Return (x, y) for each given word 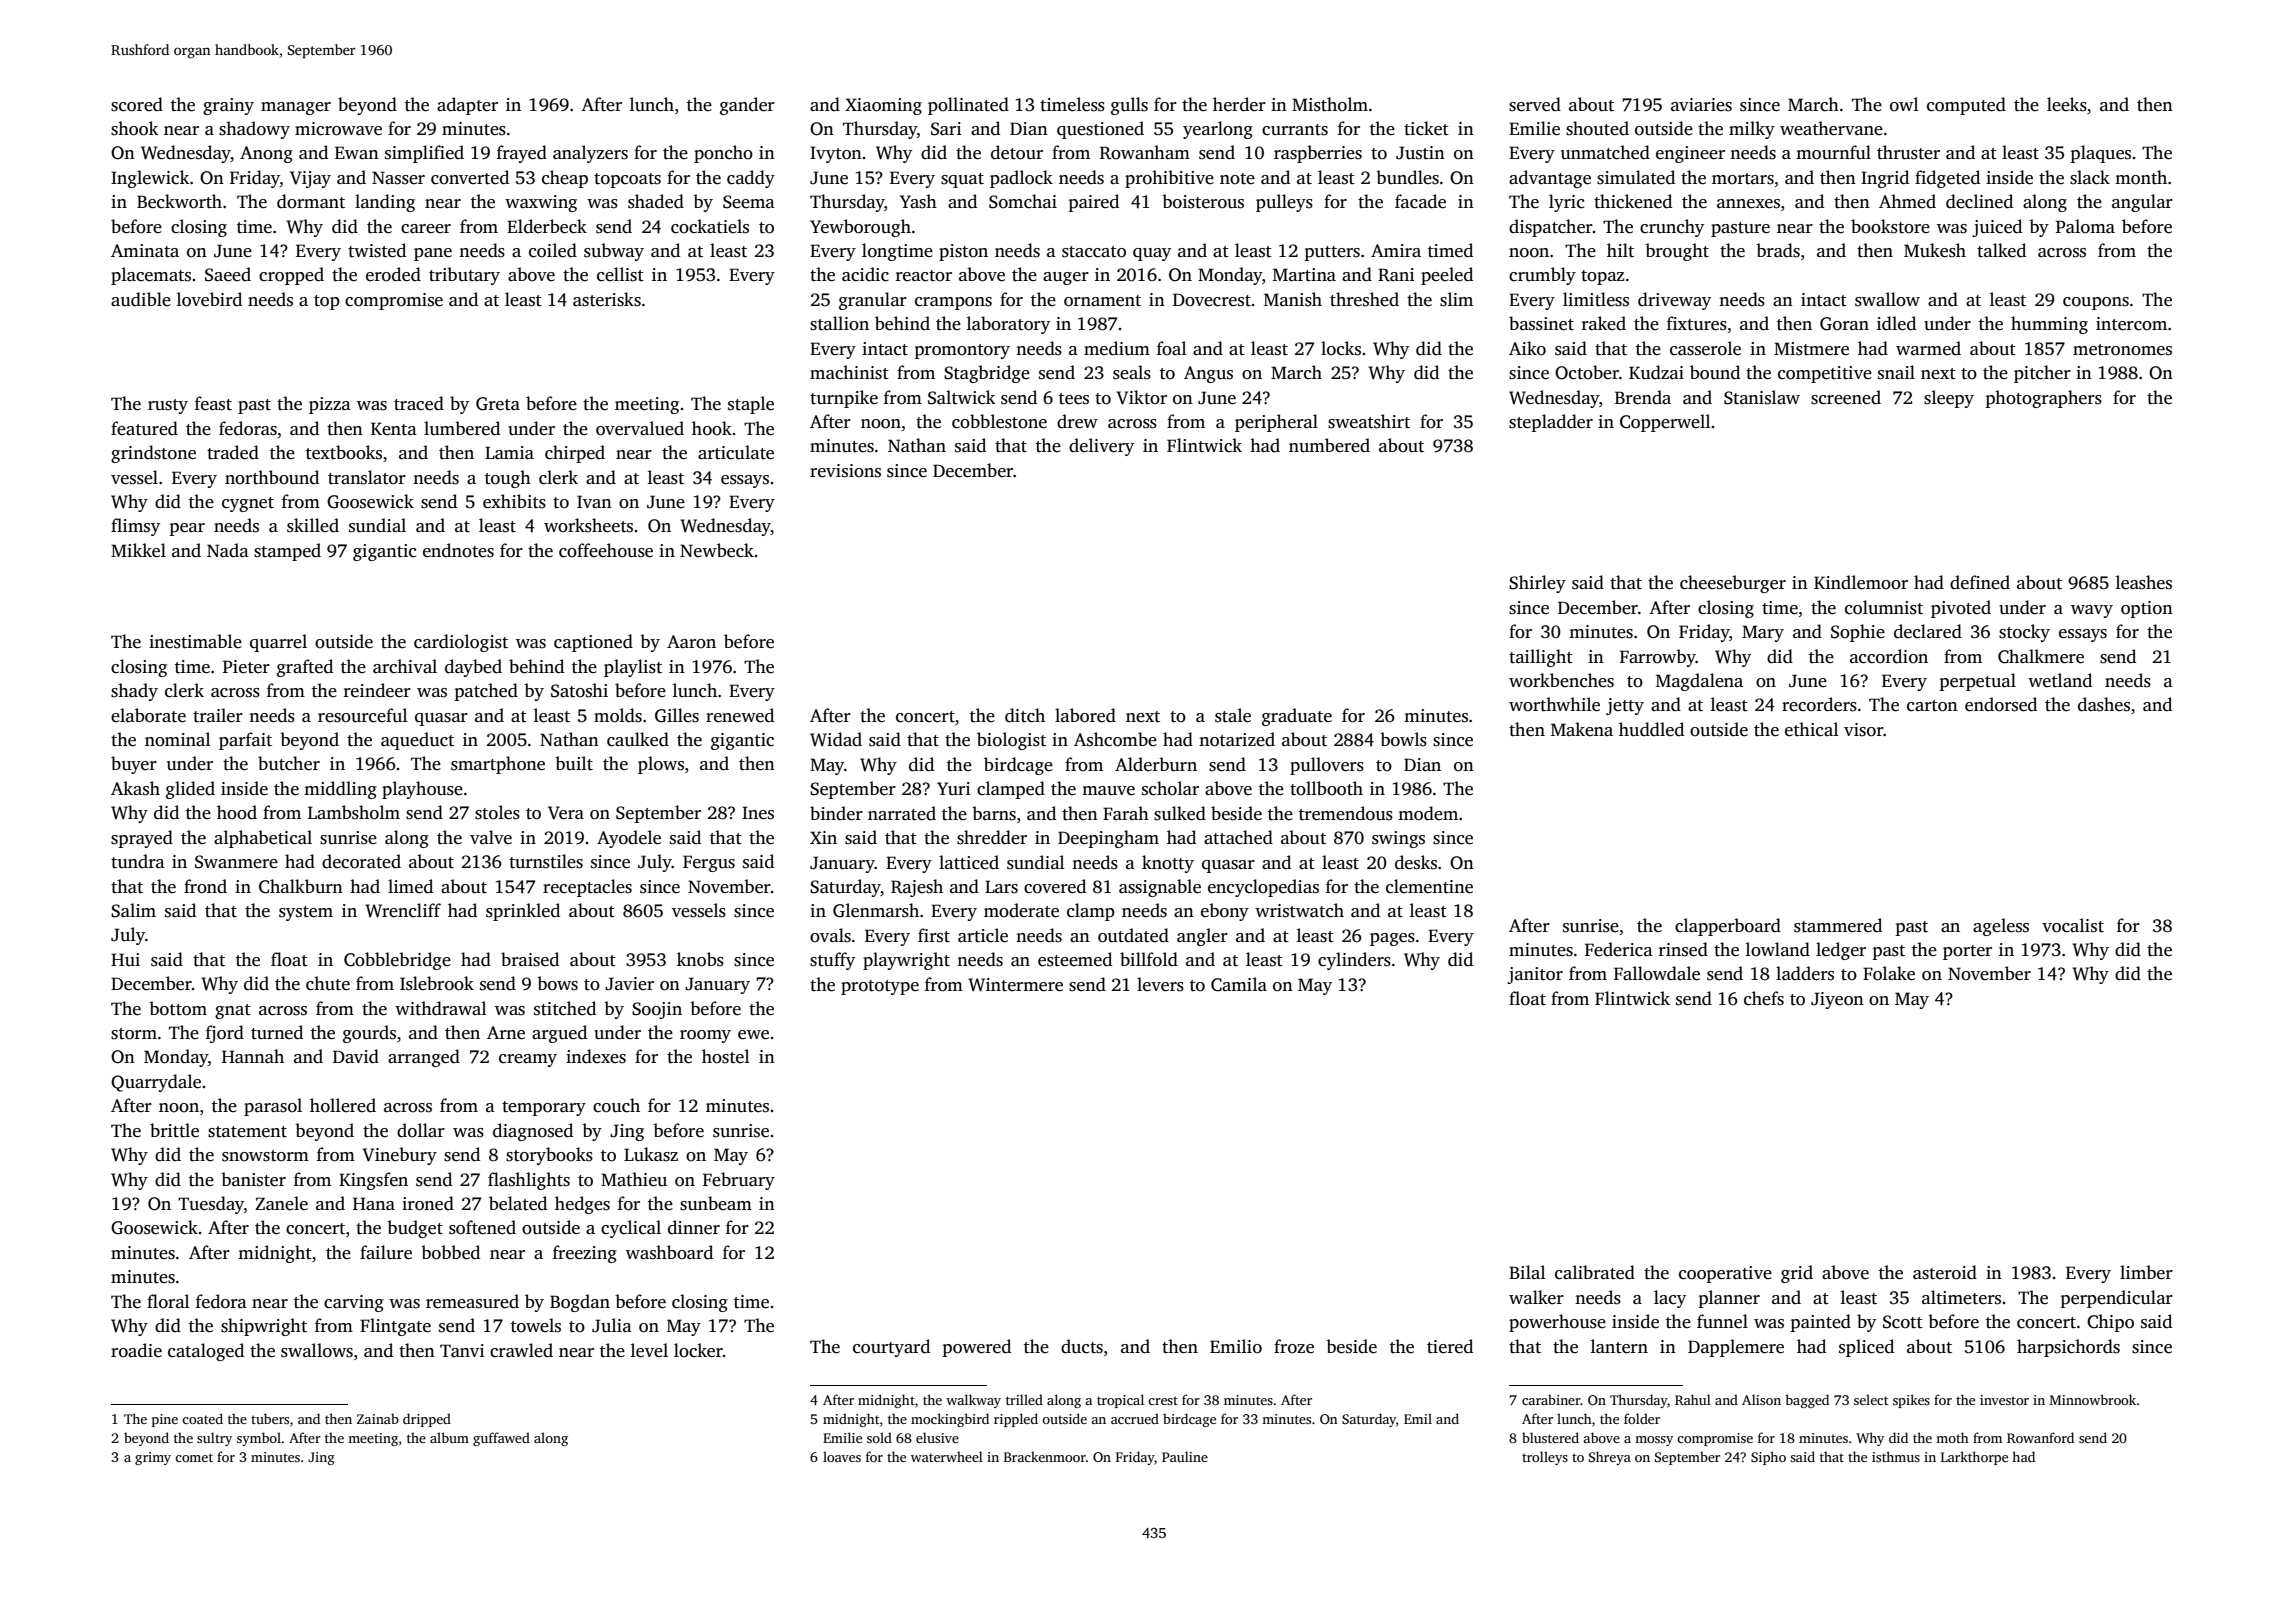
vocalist (2073, 925)
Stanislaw (1762, 397)
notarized (1237, 739)
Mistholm (1330, 104)
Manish (1293, 299)
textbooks (344, 452)
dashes (2104, 704)
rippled (1016, 1420)
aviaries (1701, 105)
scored (137, 104)
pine (165, 1420)
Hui (125, 960)
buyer (134, 765)
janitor (1535, 975)
